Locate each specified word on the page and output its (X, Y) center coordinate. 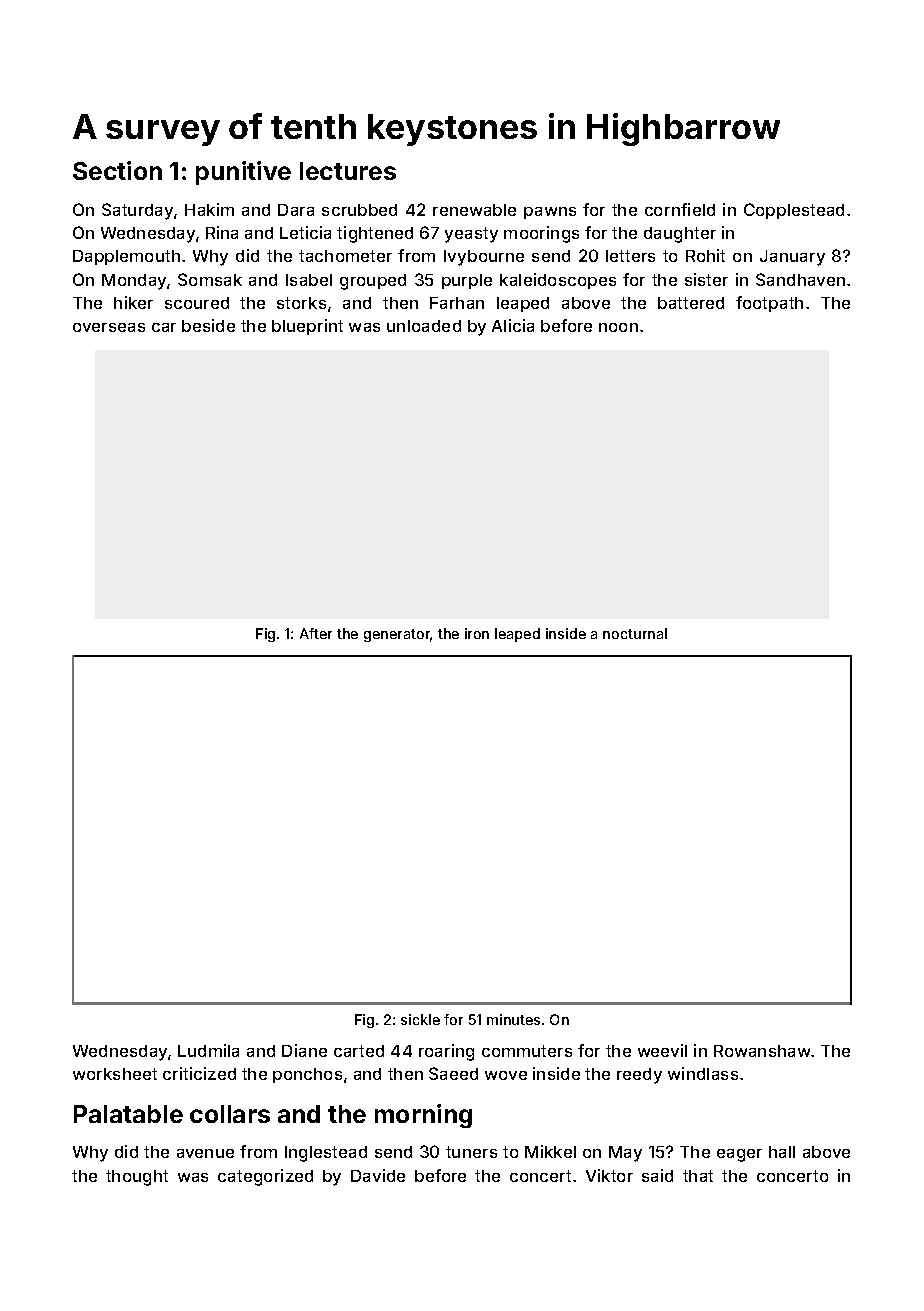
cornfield (680, 209)
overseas (109, 327)
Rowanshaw (762, 1051)
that (698, 1176)
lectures (348, 171)
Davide (378, 1175)
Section (117, 170)
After (316, 633)
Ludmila (208, 1050)
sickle (420, 1019)
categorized (265, 1177)
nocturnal (635, 633)
